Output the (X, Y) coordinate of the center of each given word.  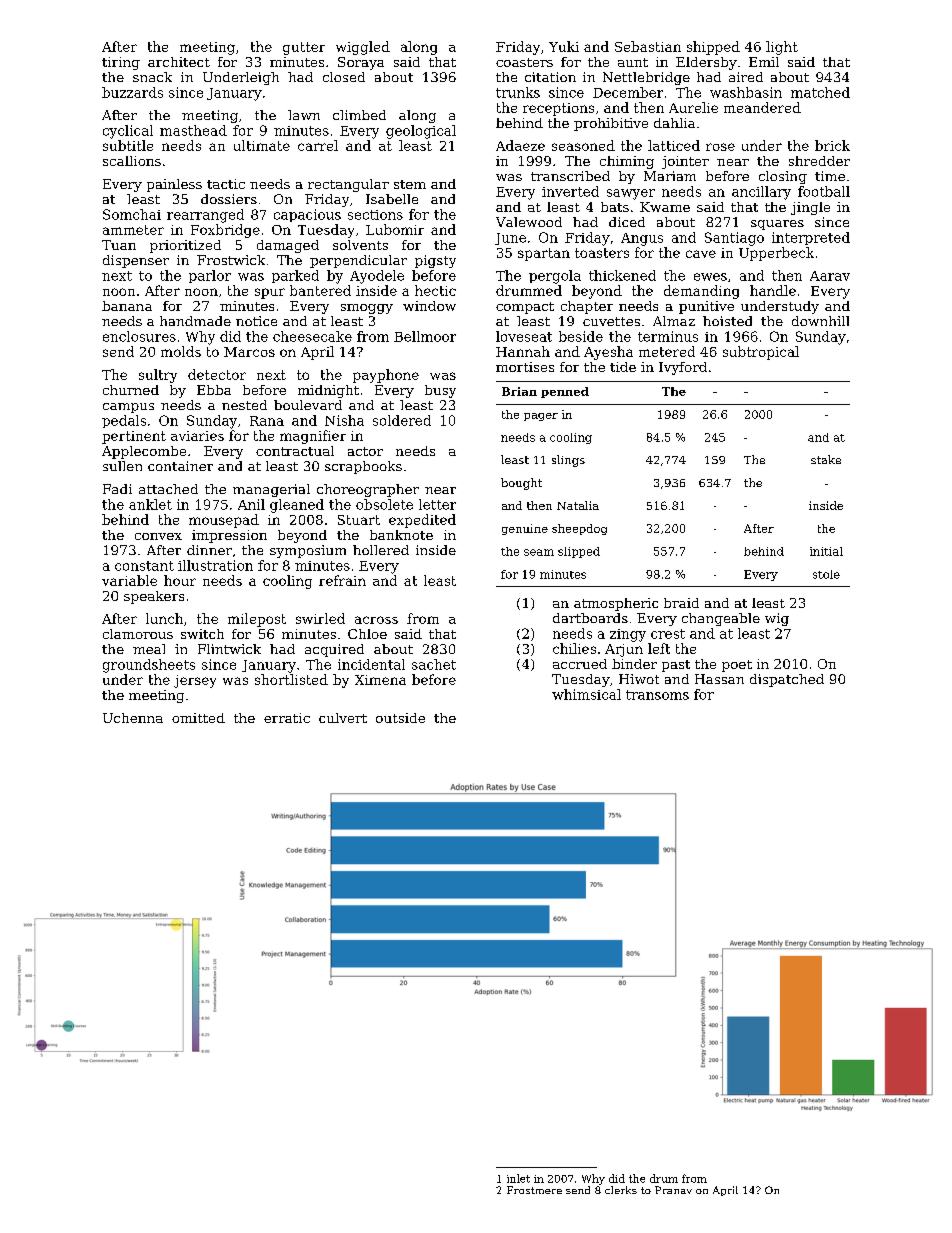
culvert (343, 718)
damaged (288, 246)
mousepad (224, 521)
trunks (518, 92)
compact (525, 308)
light (782, 48)
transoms (657, 695)
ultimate (262, 145)
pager (541, 417)
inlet (518, 1178)
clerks (621, 1190)
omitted (198, 718)
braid (681, 603)
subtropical (761, 353)
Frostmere (534, 1190)
